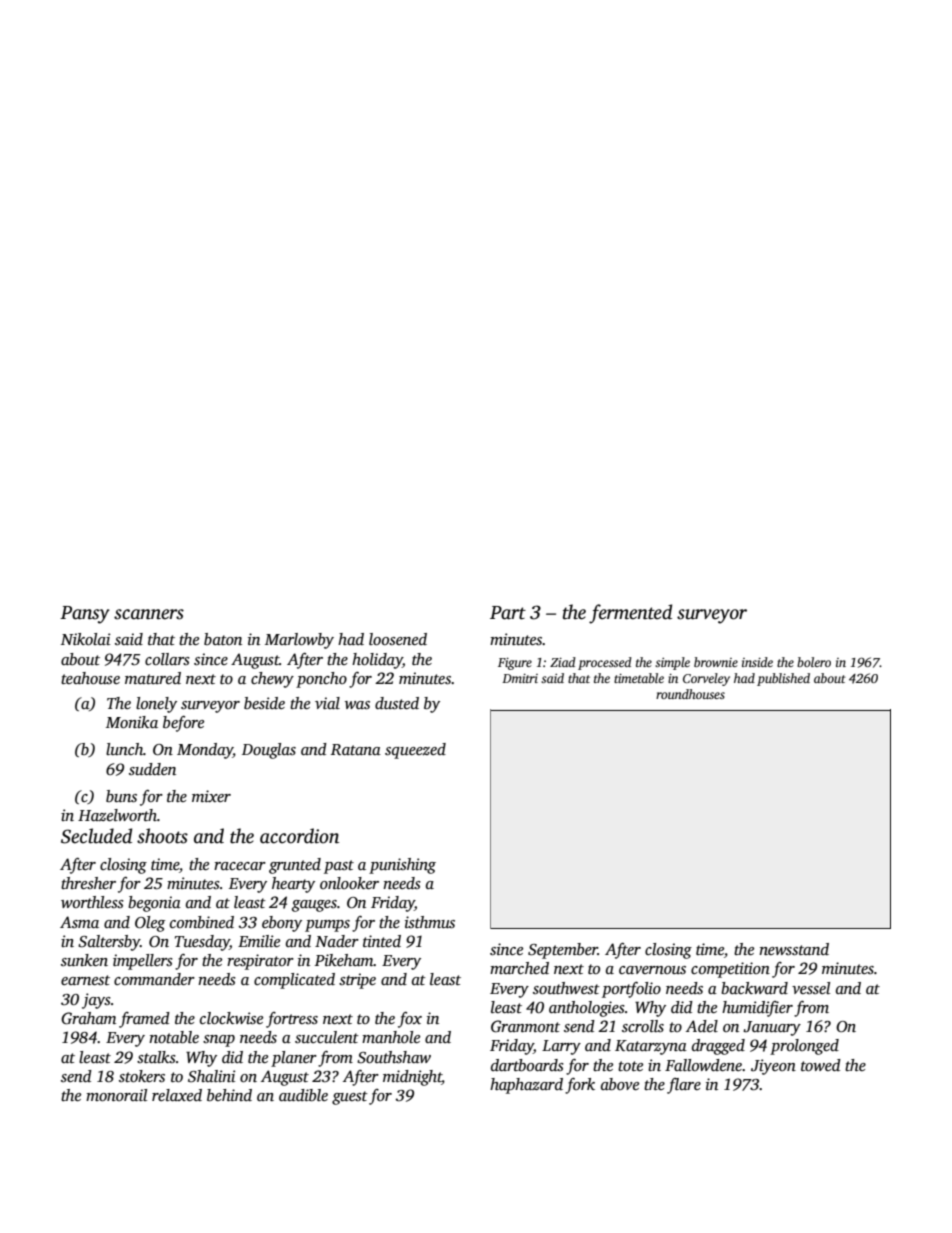  I want to click on Ziad, so click(563, 662).
